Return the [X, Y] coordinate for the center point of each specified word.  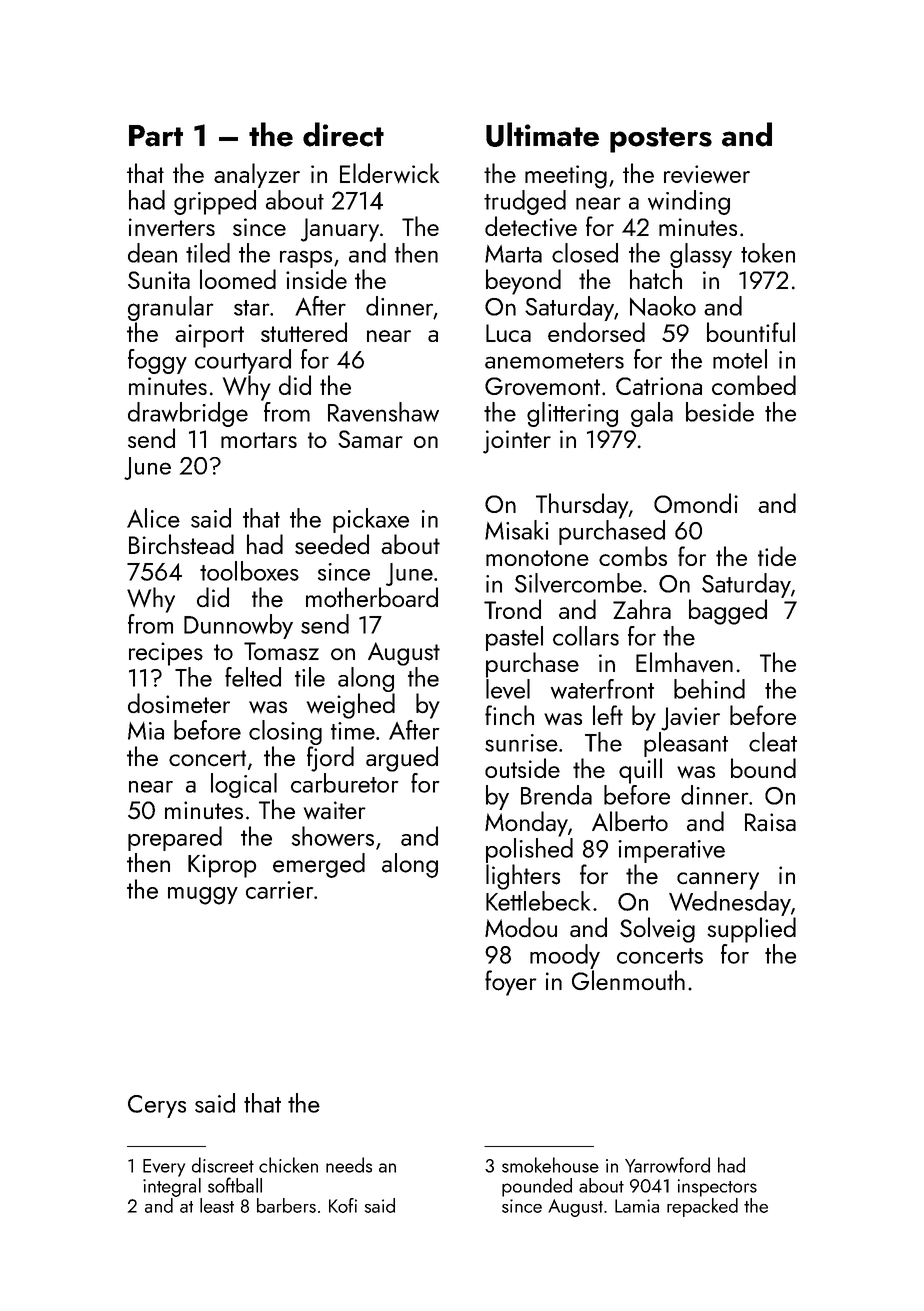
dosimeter [179, 703]
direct [343, 134]
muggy [203, 896]
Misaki [517, 530]
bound [763, 768]
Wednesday [730, 903]
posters [661, 140]
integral [172, 1187]
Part [156, 136]
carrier [279, 890]
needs [349, 1165]
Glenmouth [628, 980]
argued [402, 759]
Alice [153, 518]
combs [633, 556]
